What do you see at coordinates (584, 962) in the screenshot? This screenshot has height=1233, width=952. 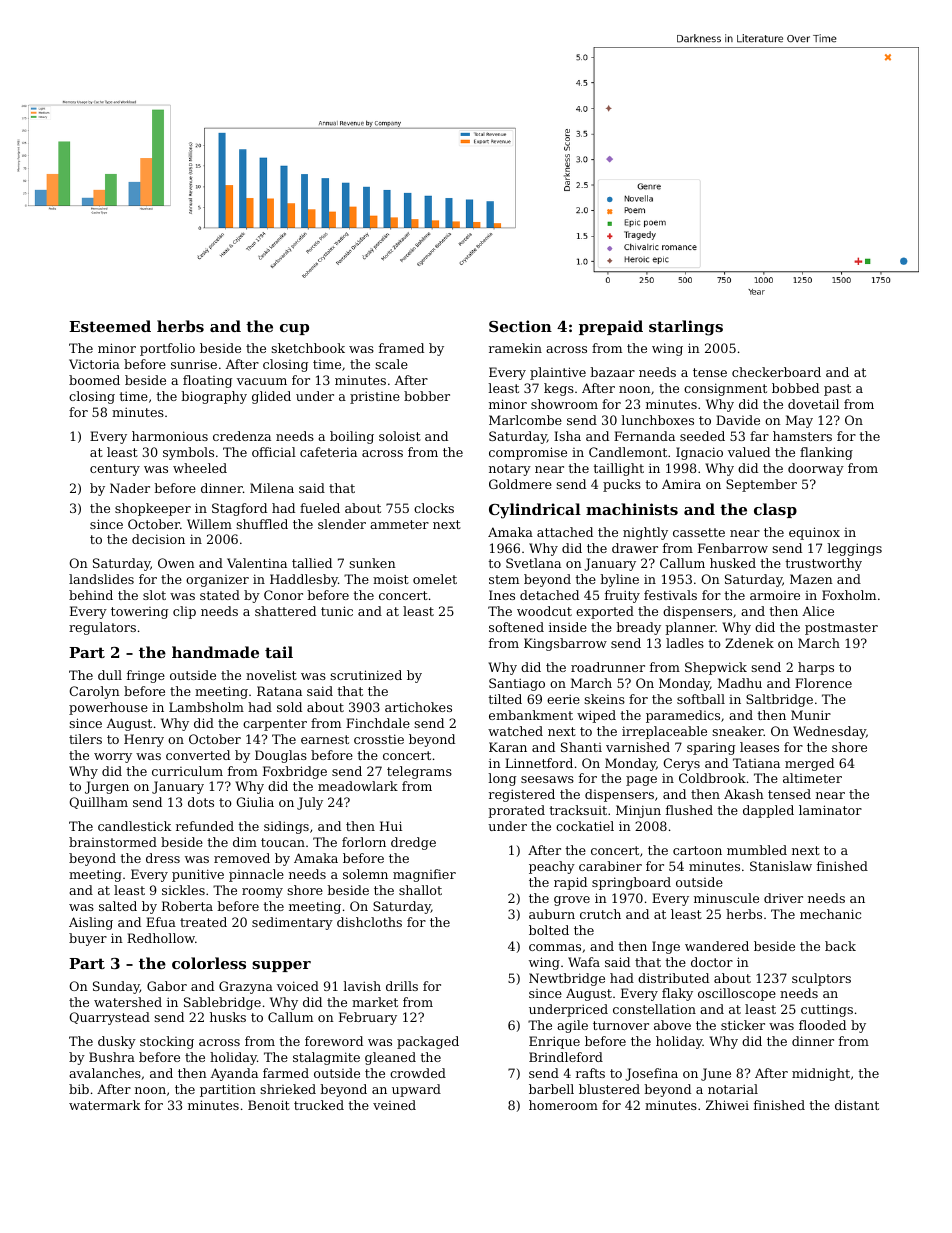 I see `Wafa` at bounding box center [584, 962].
